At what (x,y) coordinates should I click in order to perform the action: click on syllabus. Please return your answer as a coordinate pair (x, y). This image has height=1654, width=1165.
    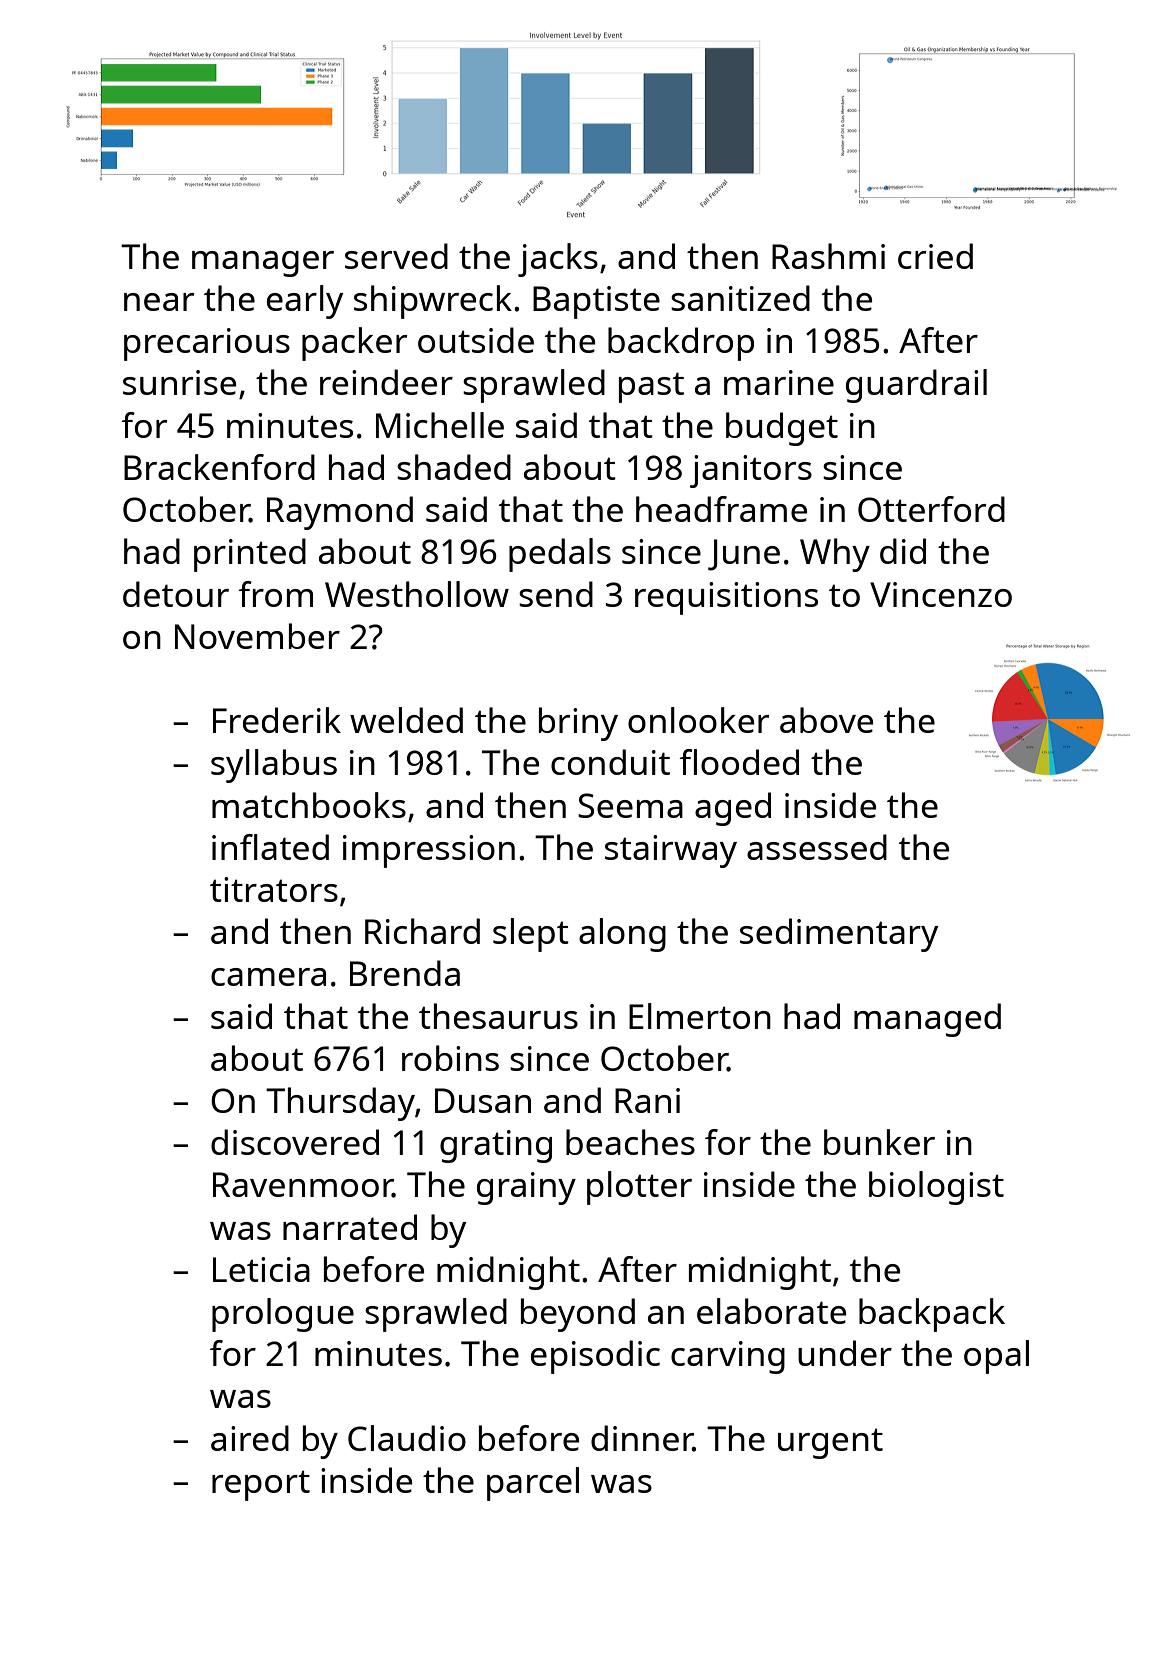
    Looking at the image, I should click on (274, 766).
